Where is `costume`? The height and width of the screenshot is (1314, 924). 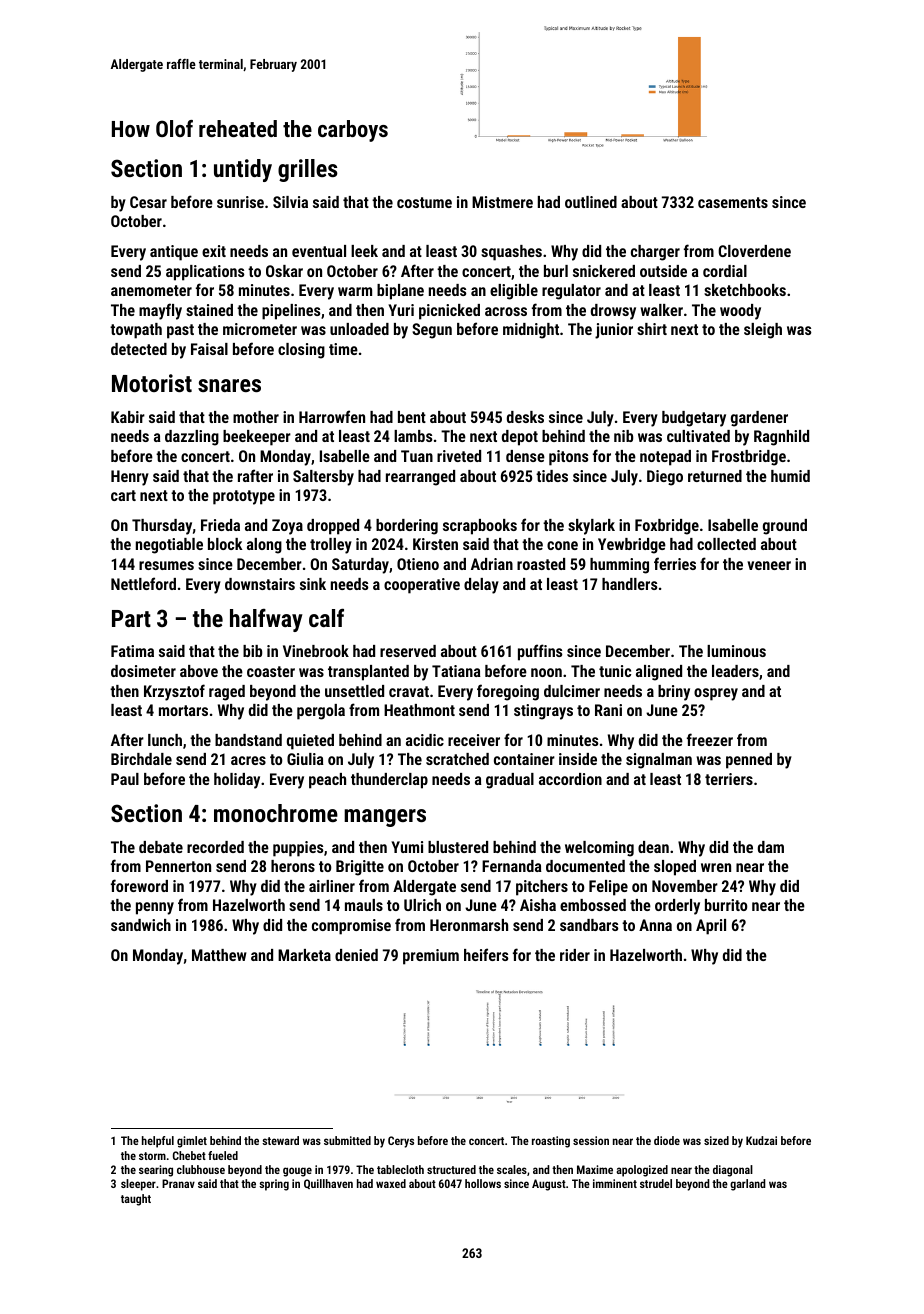 costume is located at coordinates (424, 202).
